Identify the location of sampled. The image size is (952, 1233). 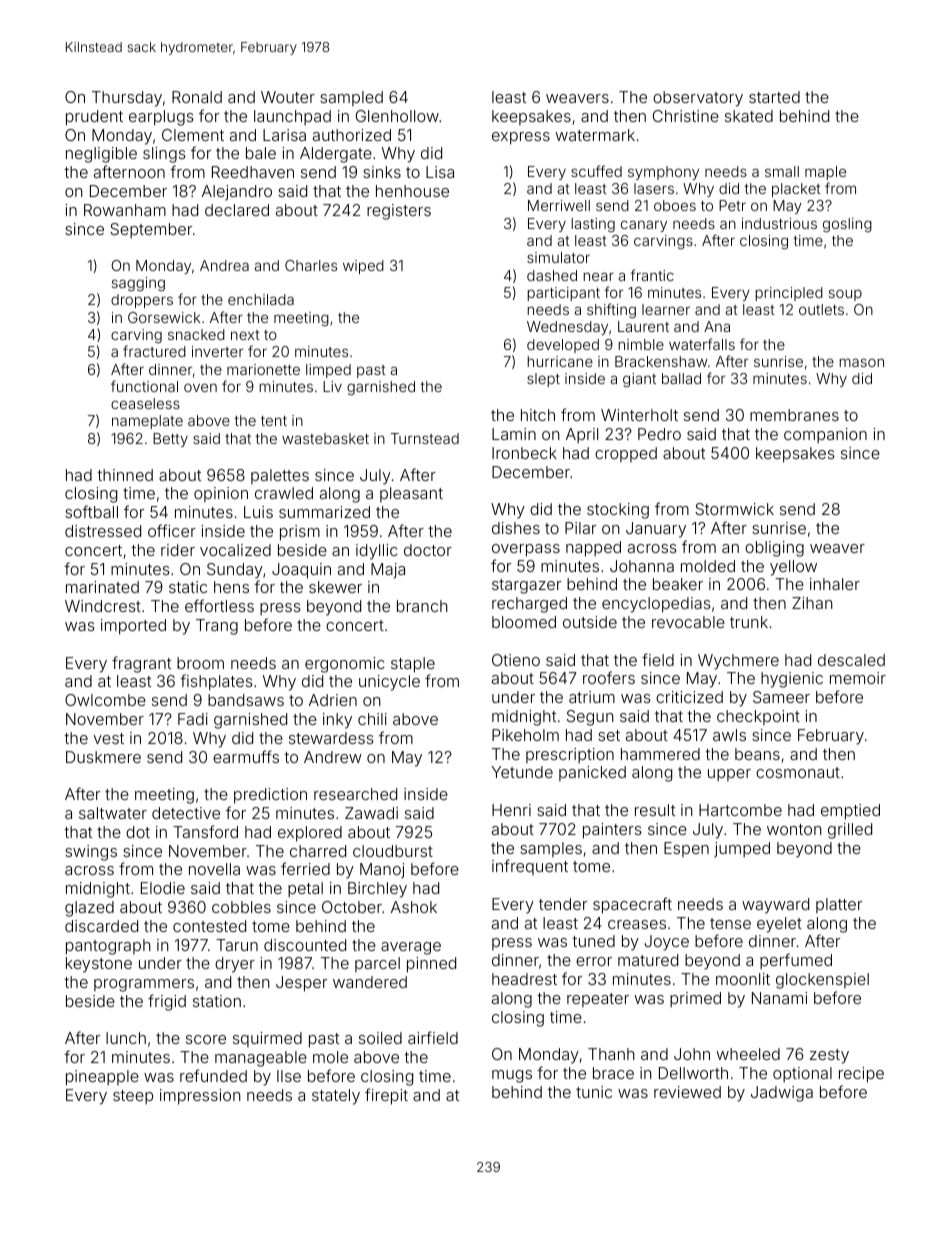
(351, 98).
